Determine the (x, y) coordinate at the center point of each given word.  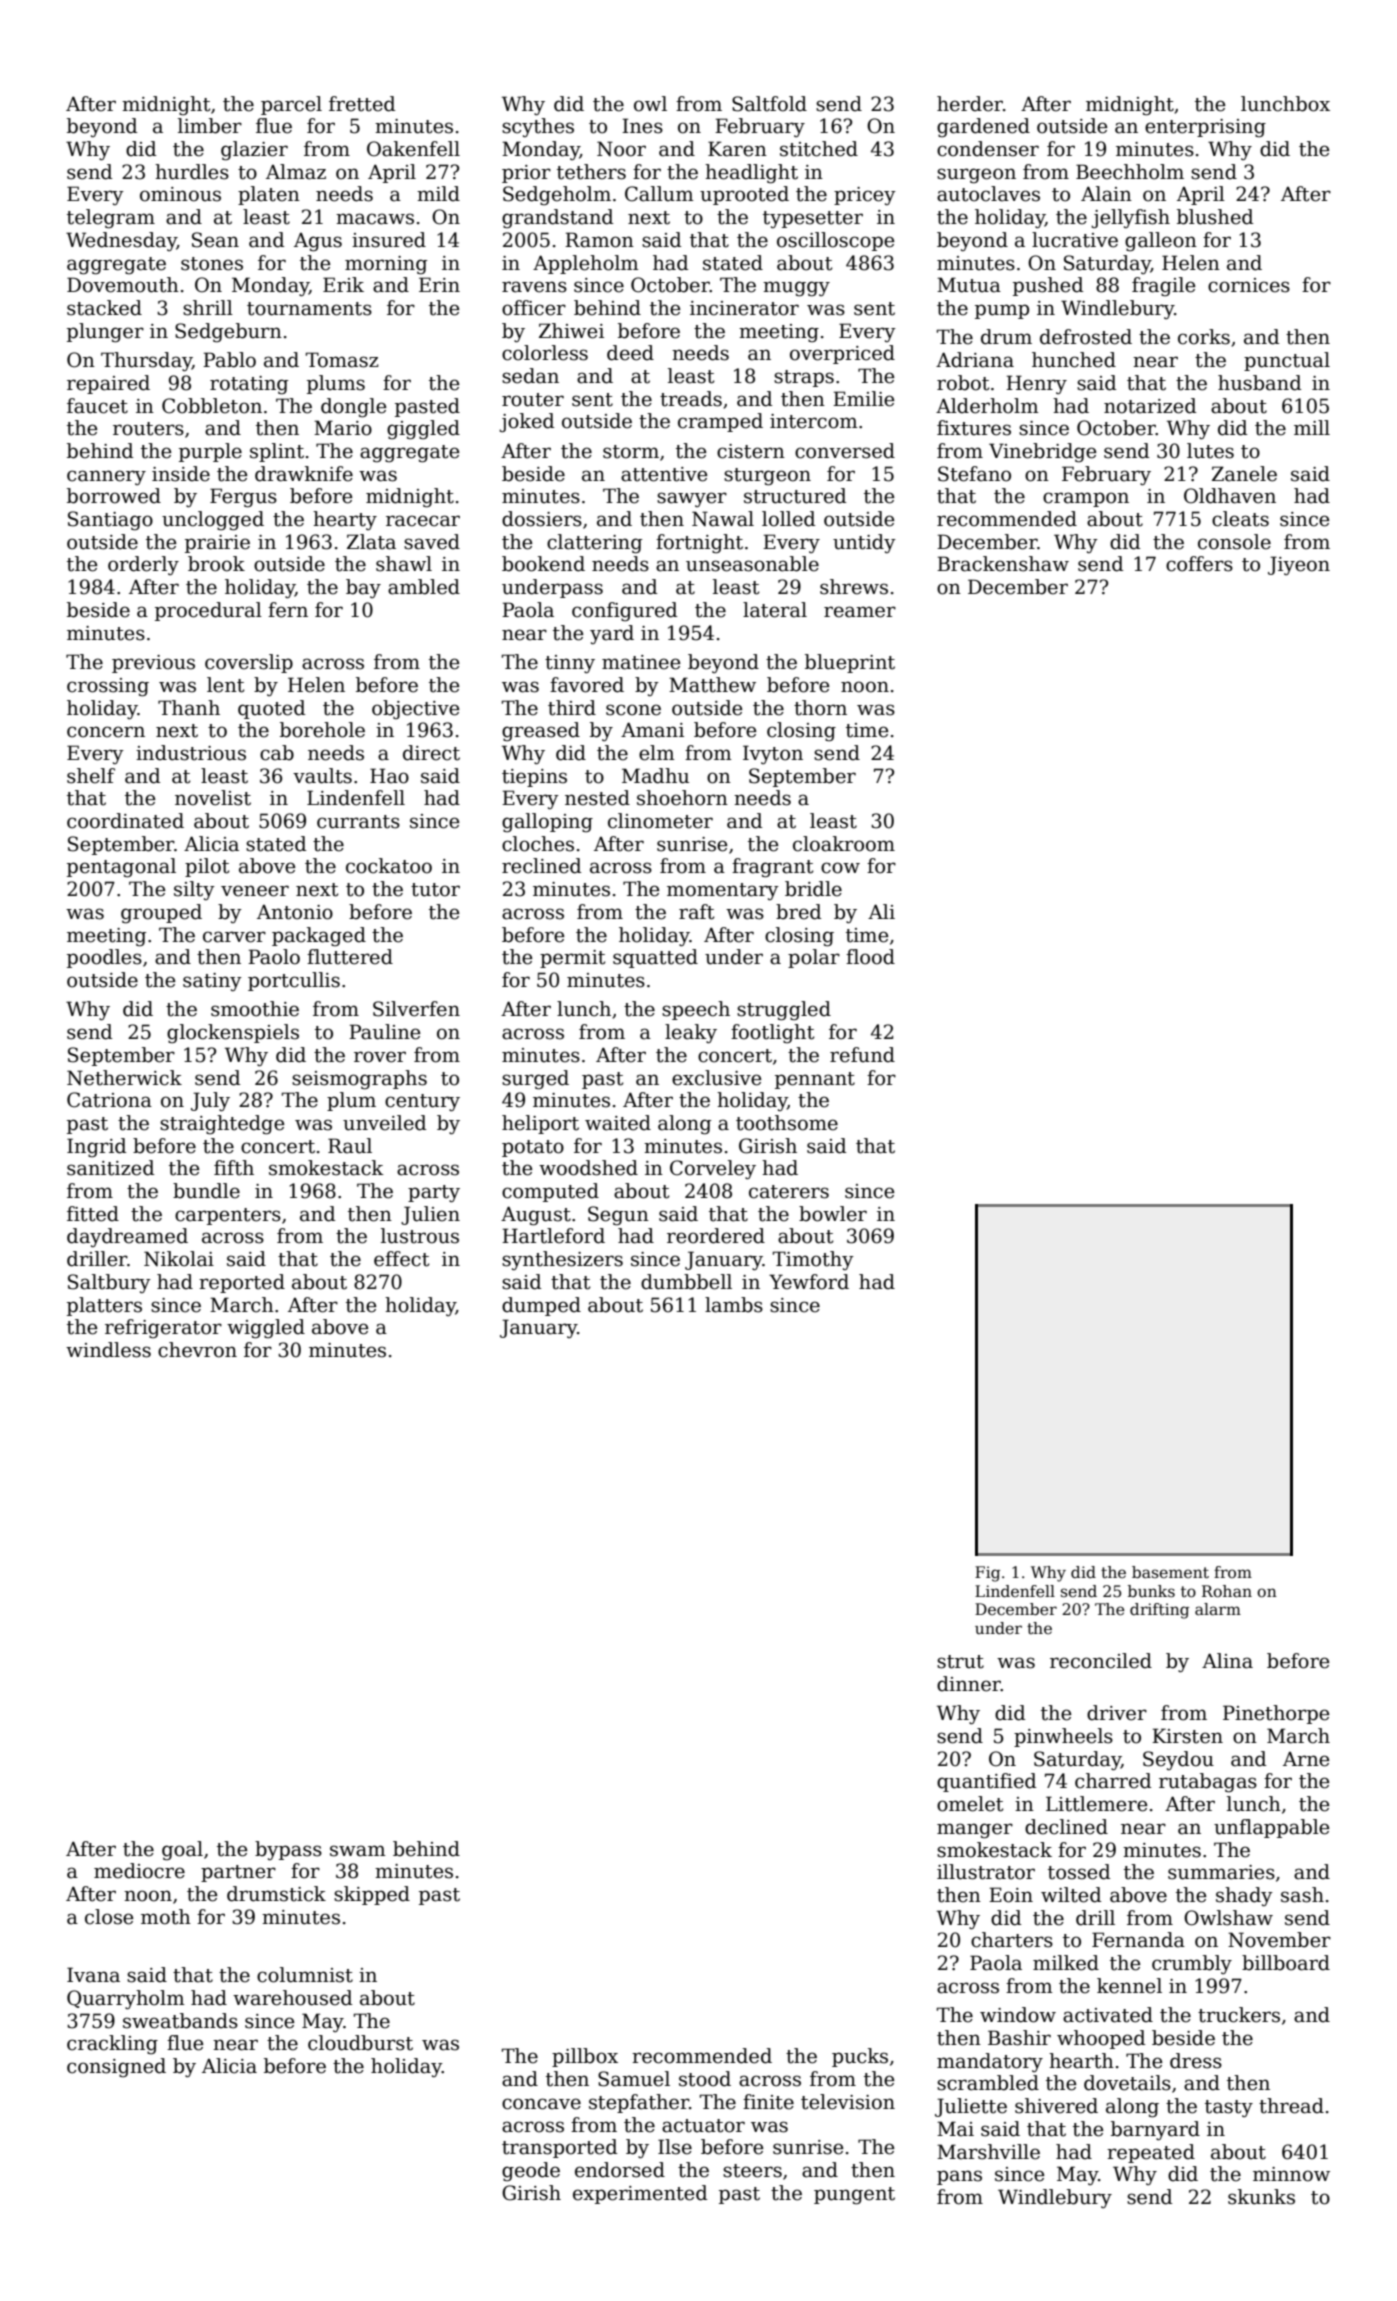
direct (431, 753)
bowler (833, 1214)
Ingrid (97, 1148)
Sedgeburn (228, 333)
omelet (970, 1804)
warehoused (293, 1998)
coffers (1199, 564)
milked (1066, 1963)
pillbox (585, 2057)
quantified (987, 1782)
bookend (543, 564)
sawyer (692, 499)
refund (862, 1055)
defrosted (1086, 337)
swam (358, 1851)
